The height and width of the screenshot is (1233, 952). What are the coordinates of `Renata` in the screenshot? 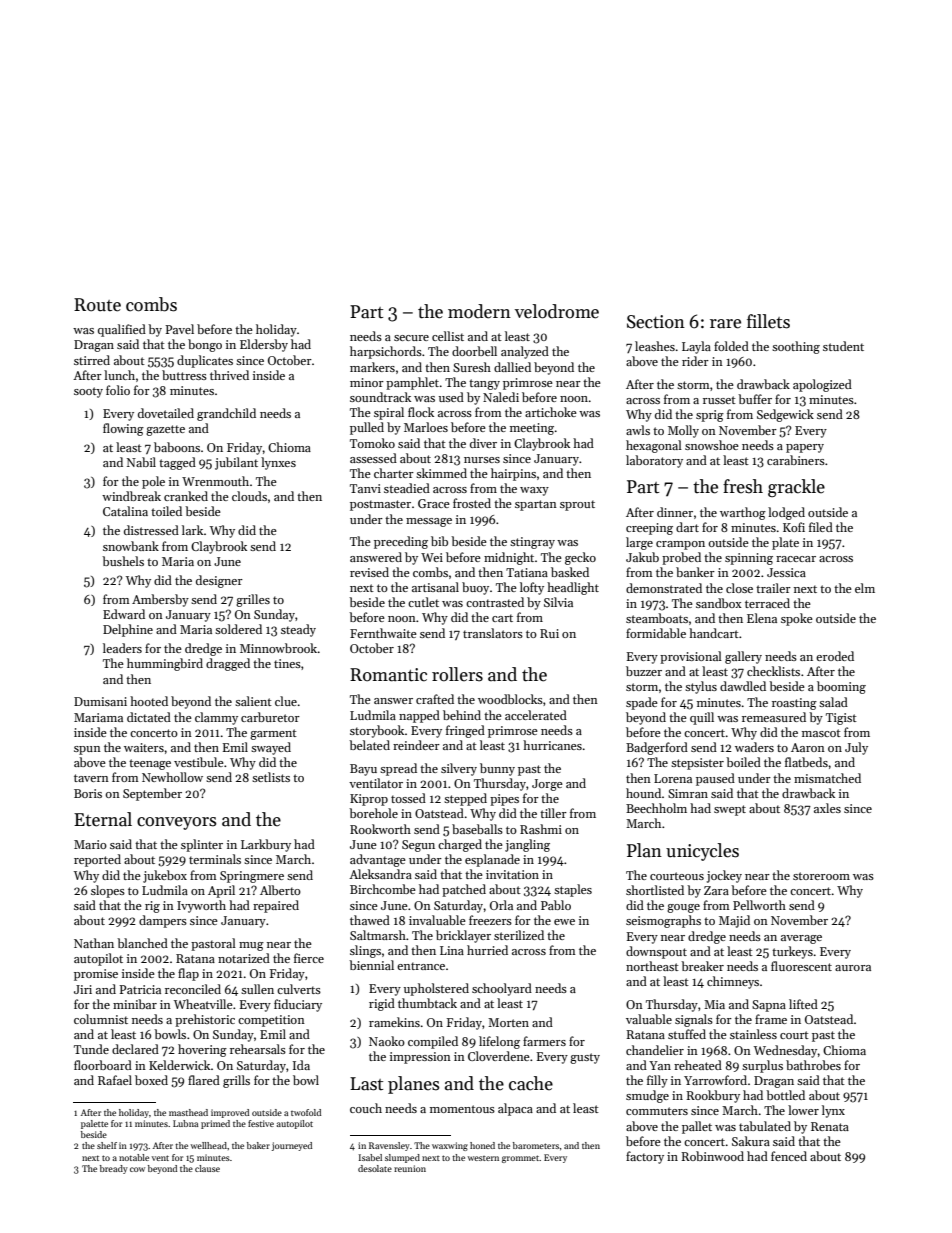 It's located at (830, 1126).
